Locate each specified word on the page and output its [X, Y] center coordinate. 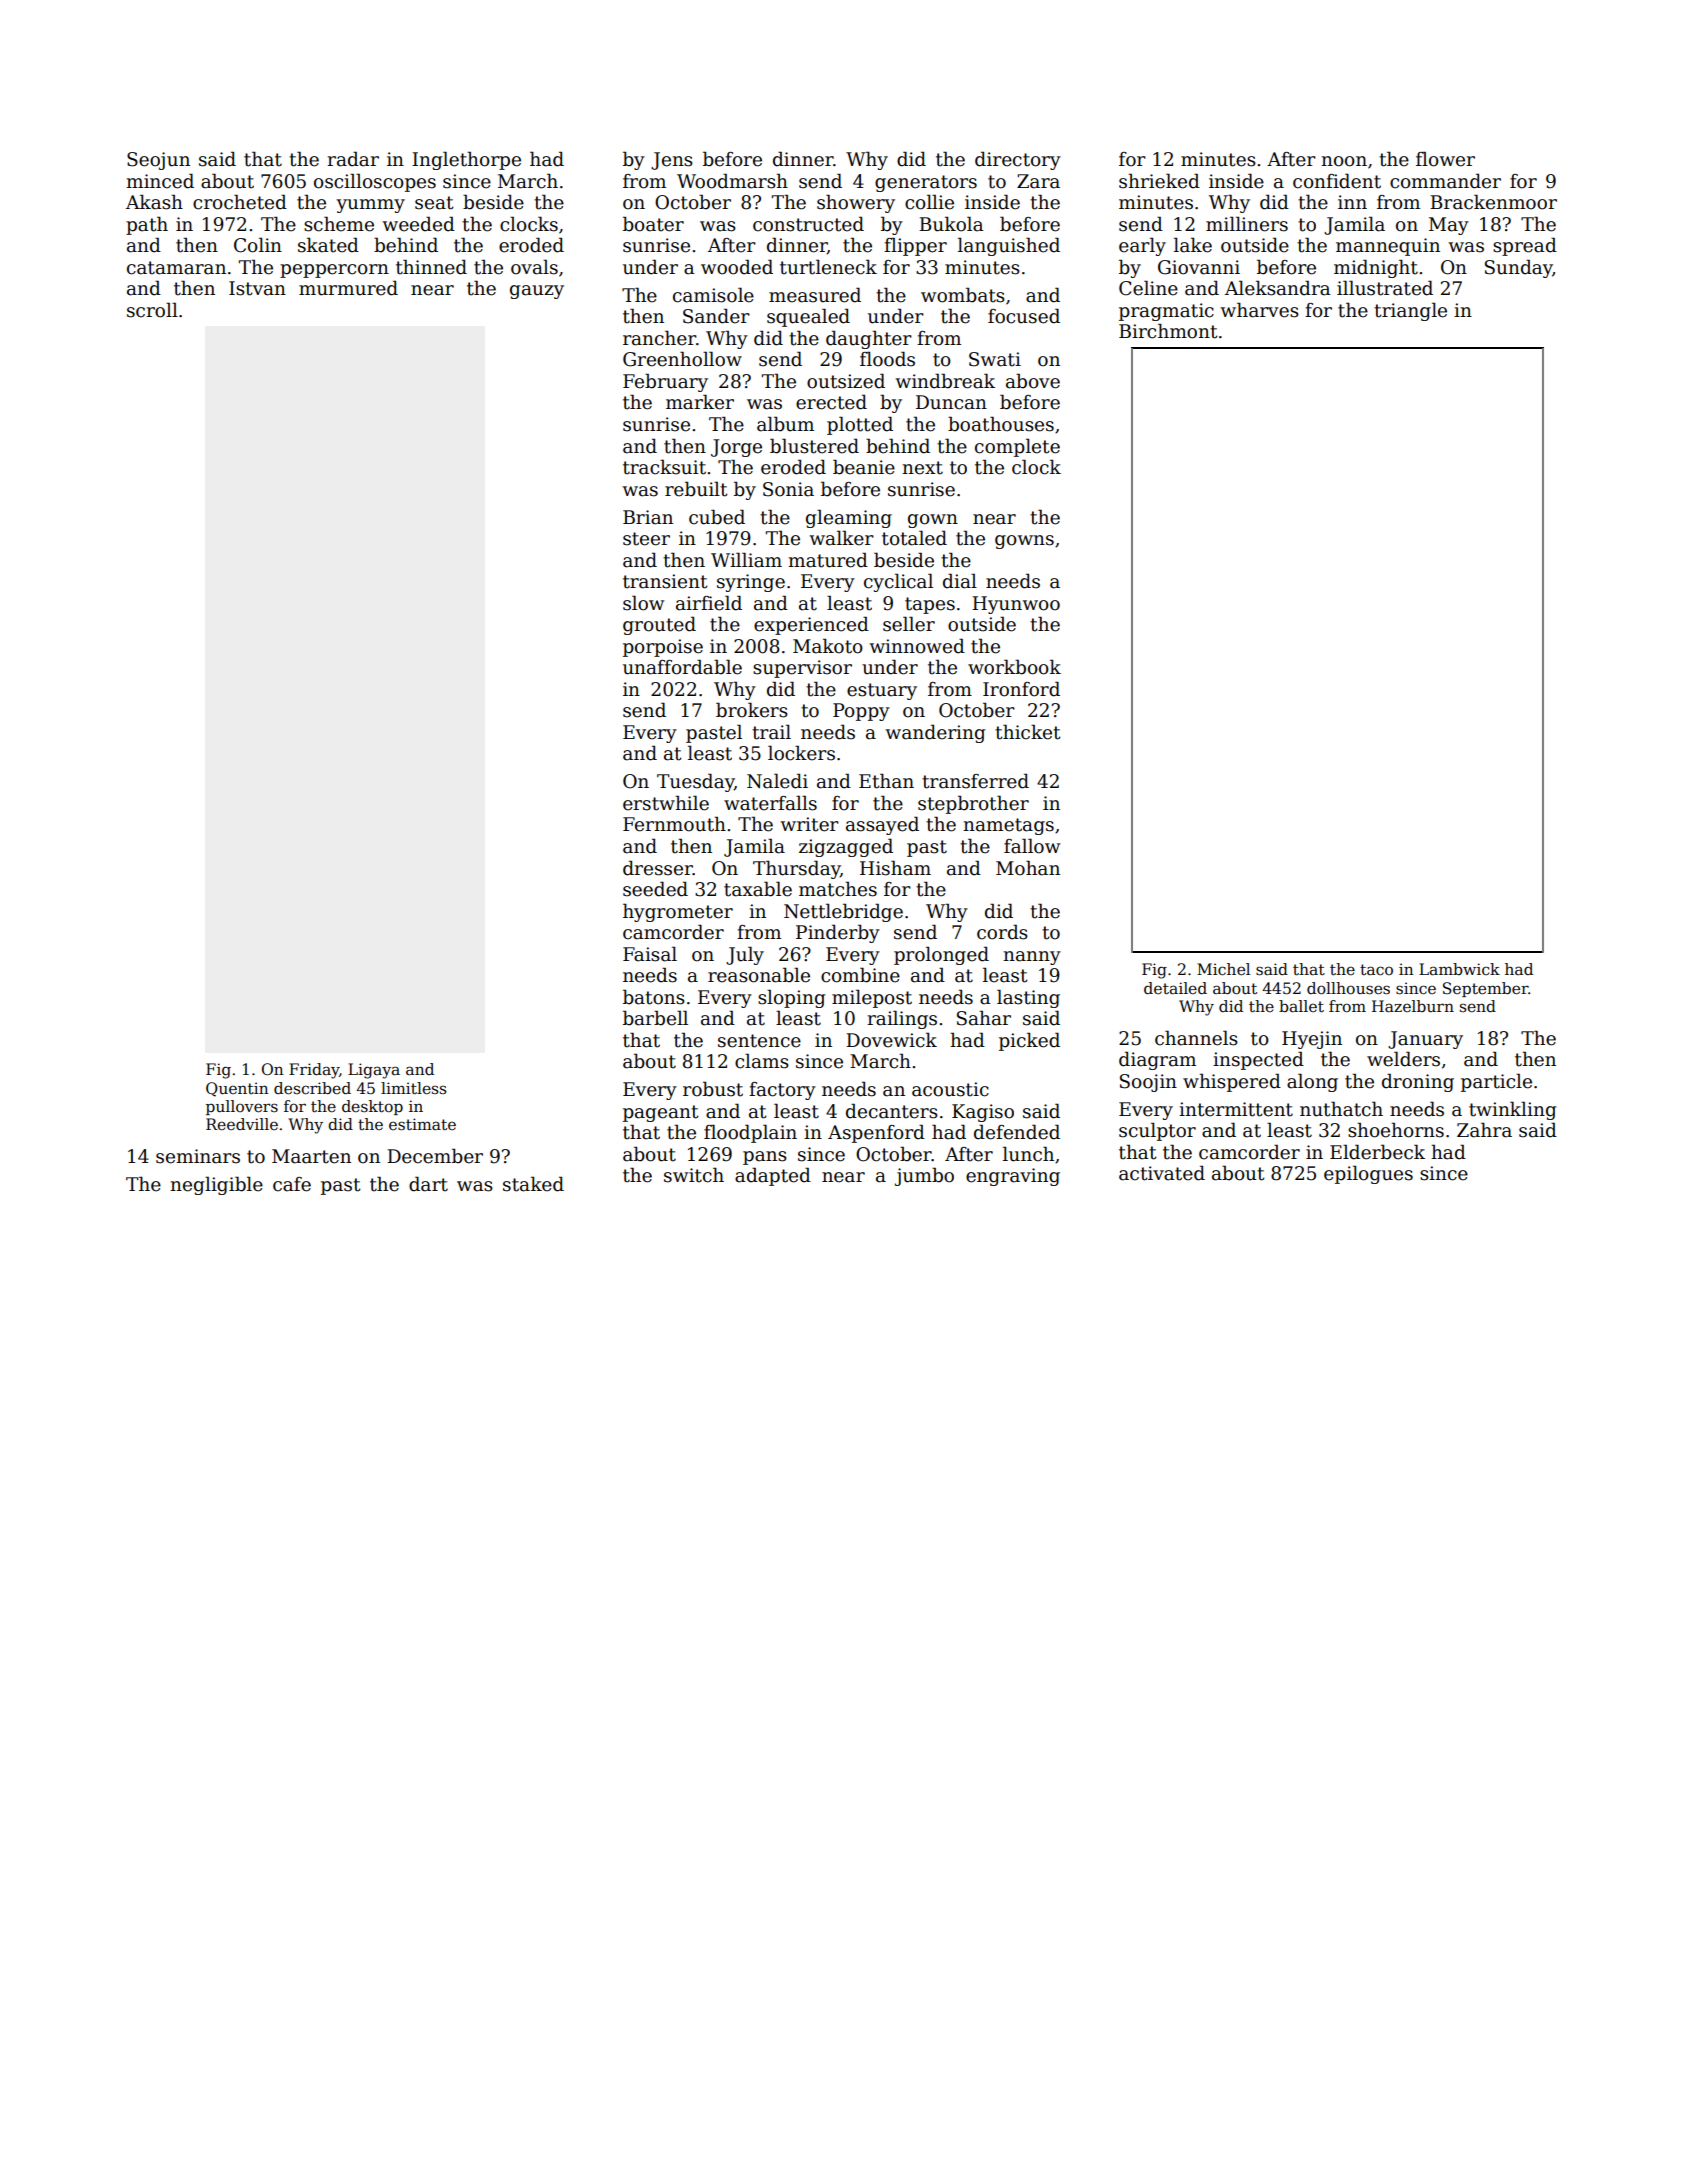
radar [353, 159]
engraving [1013, 1177]
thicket [1028, 732]
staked [533, 1184]
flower [1445, 159]
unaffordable [682, 667]
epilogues [1368, 1174]
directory [1018, 160]
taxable [758, 889]
